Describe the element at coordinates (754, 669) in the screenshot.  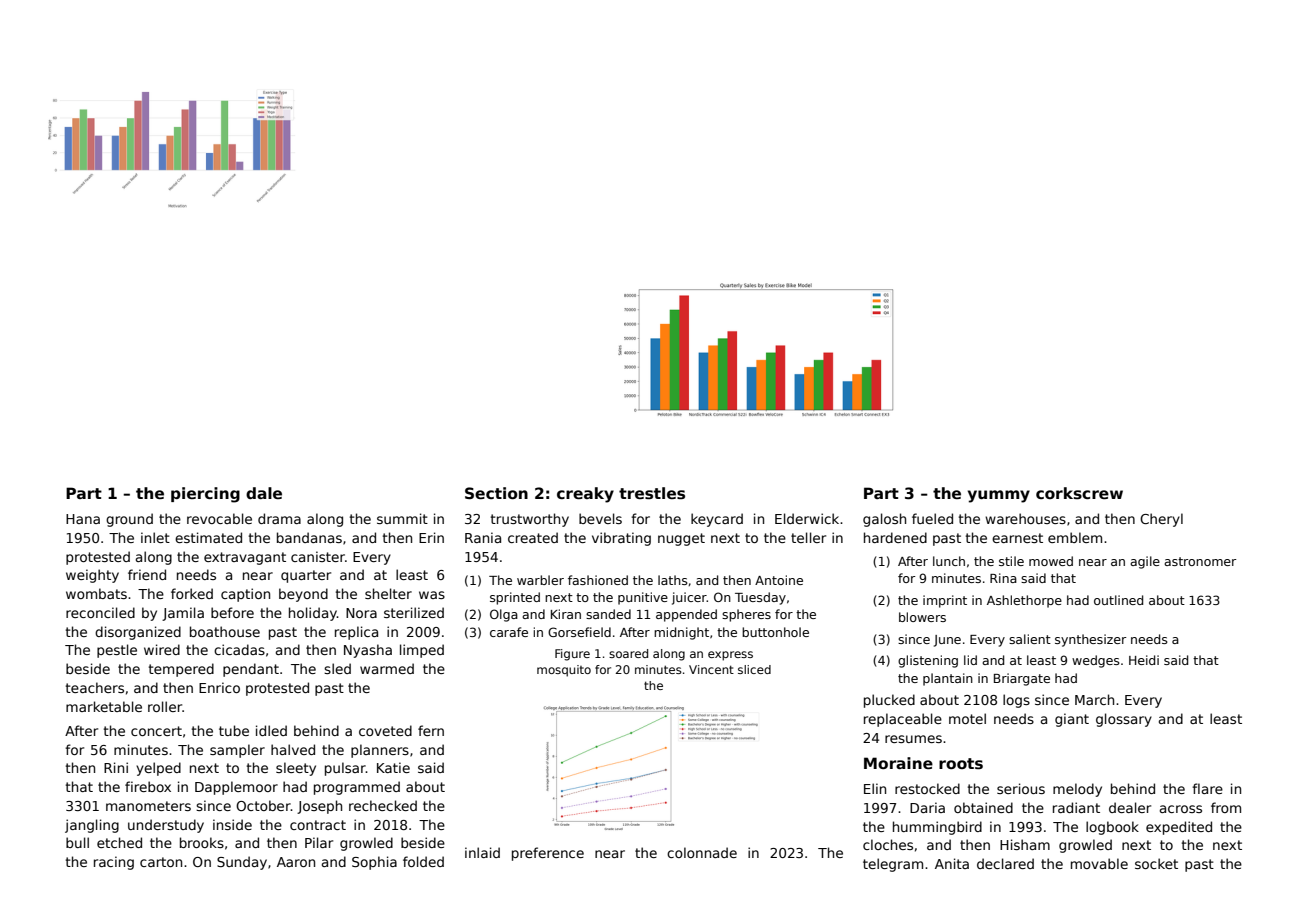
I see `sliced` at that location.
